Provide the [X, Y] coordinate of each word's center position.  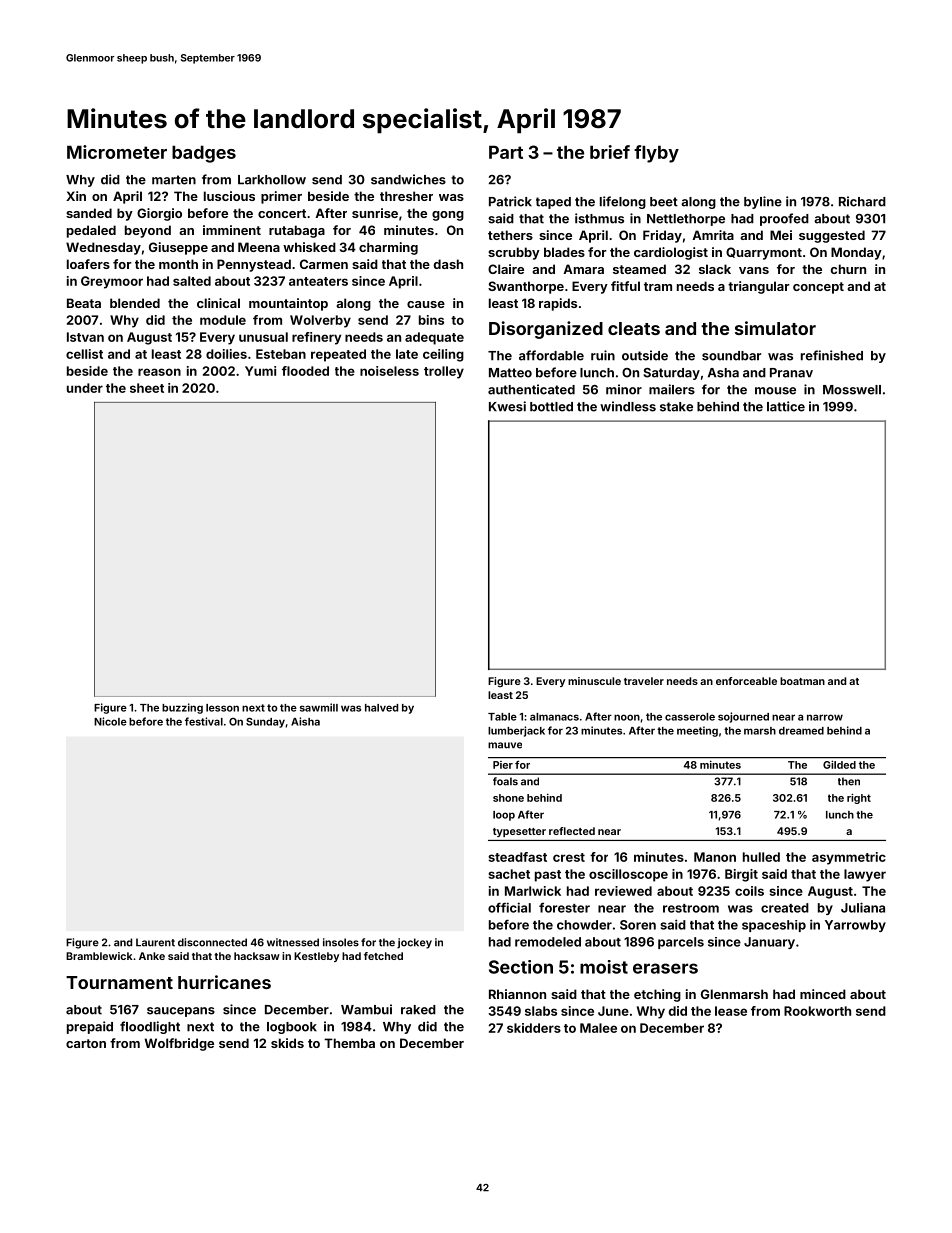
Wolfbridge [179, 1044]
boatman [802, 681]
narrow [825, 717]
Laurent [155, 942]
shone [508, 798]
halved [381, 708]
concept [818, 288]
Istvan [85, 337]
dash [448, 264]
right [859, 798]
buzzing [182, 708]
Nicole [110, 721]
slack [715, 269]
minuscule [594, 681]
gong [448, 216]
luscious [229, 196]
